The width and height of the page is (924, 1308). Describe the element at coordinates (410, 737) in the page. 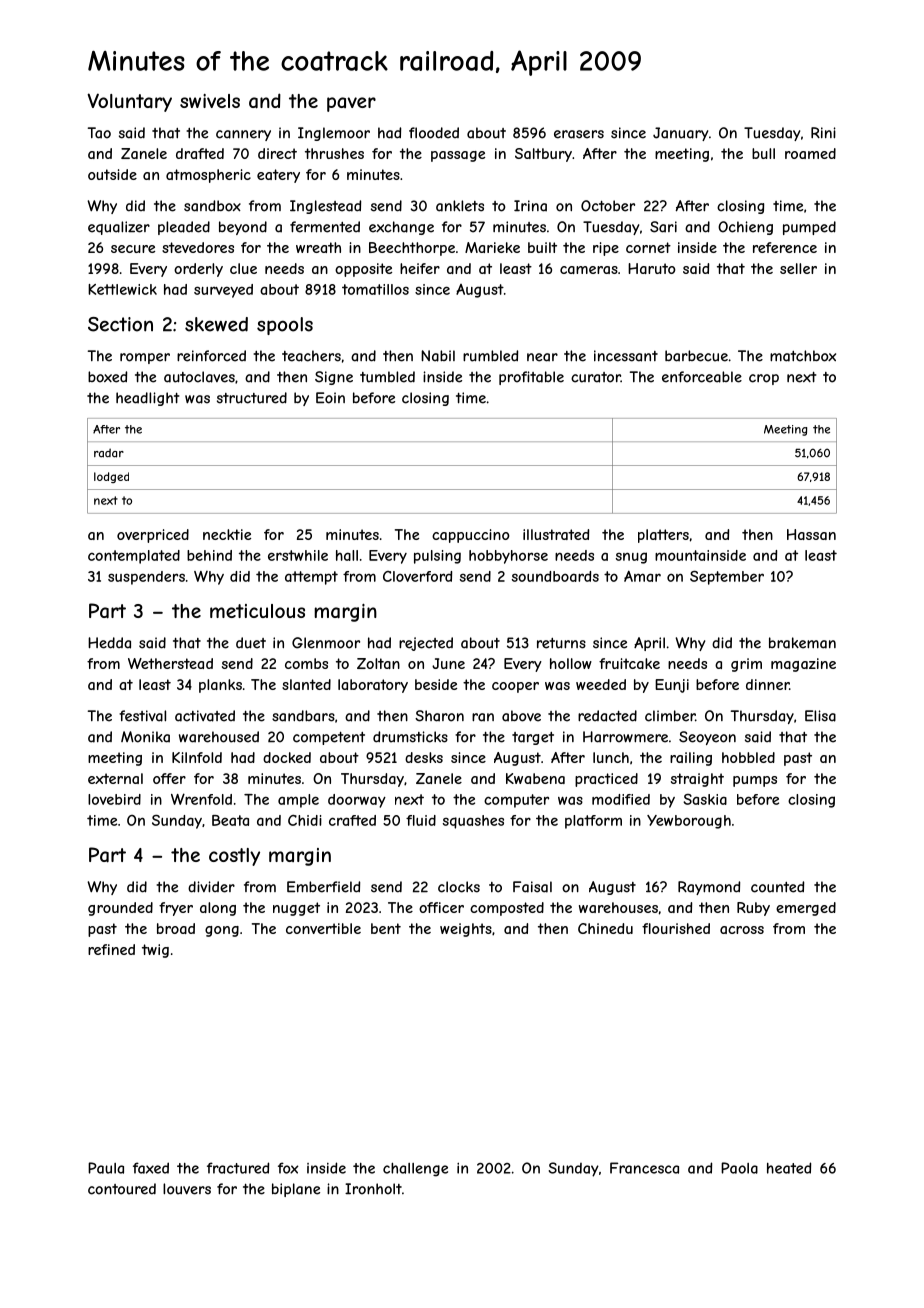

I see `drumsticks` at that location.
